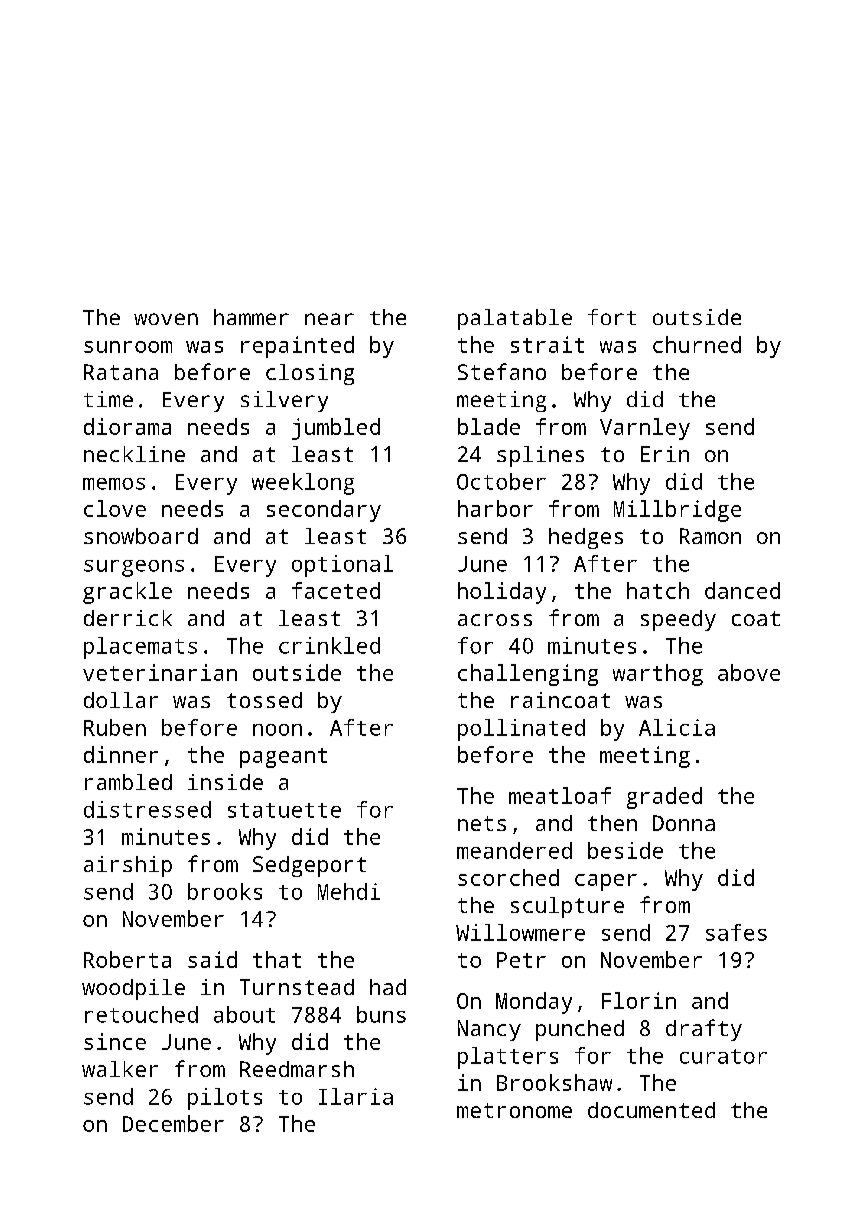 The height and width of the page is (1230, 867). Describe the element at coordinates (502, 371) in the page. I see `Stefano` at that location.
